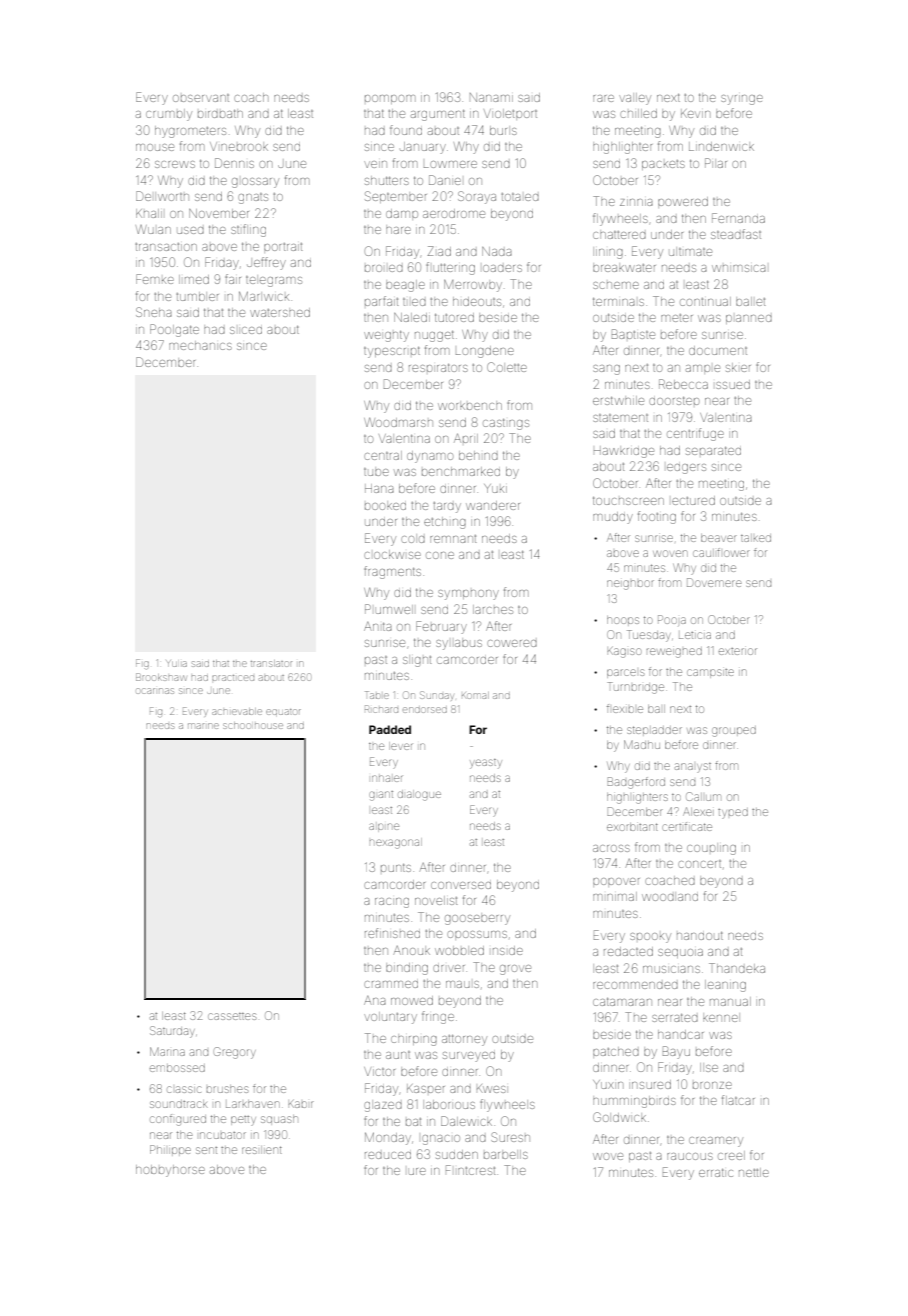  I want to click on totaled, so click(520, 197).
